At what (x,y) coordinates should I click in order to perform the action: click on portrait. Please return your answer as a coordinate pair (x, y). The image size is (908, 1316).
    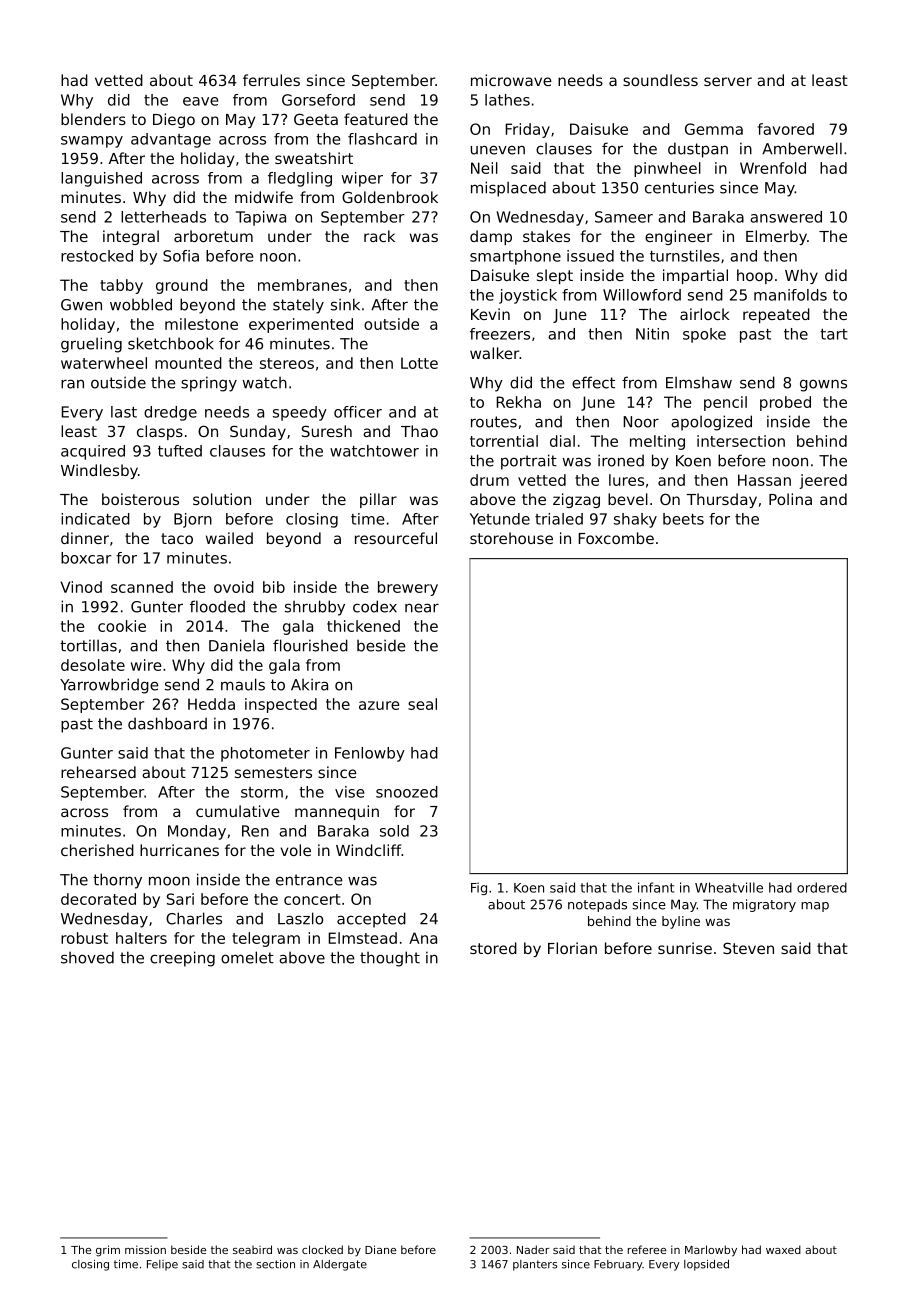
    Looking at the image, I should click on (529, 462).
